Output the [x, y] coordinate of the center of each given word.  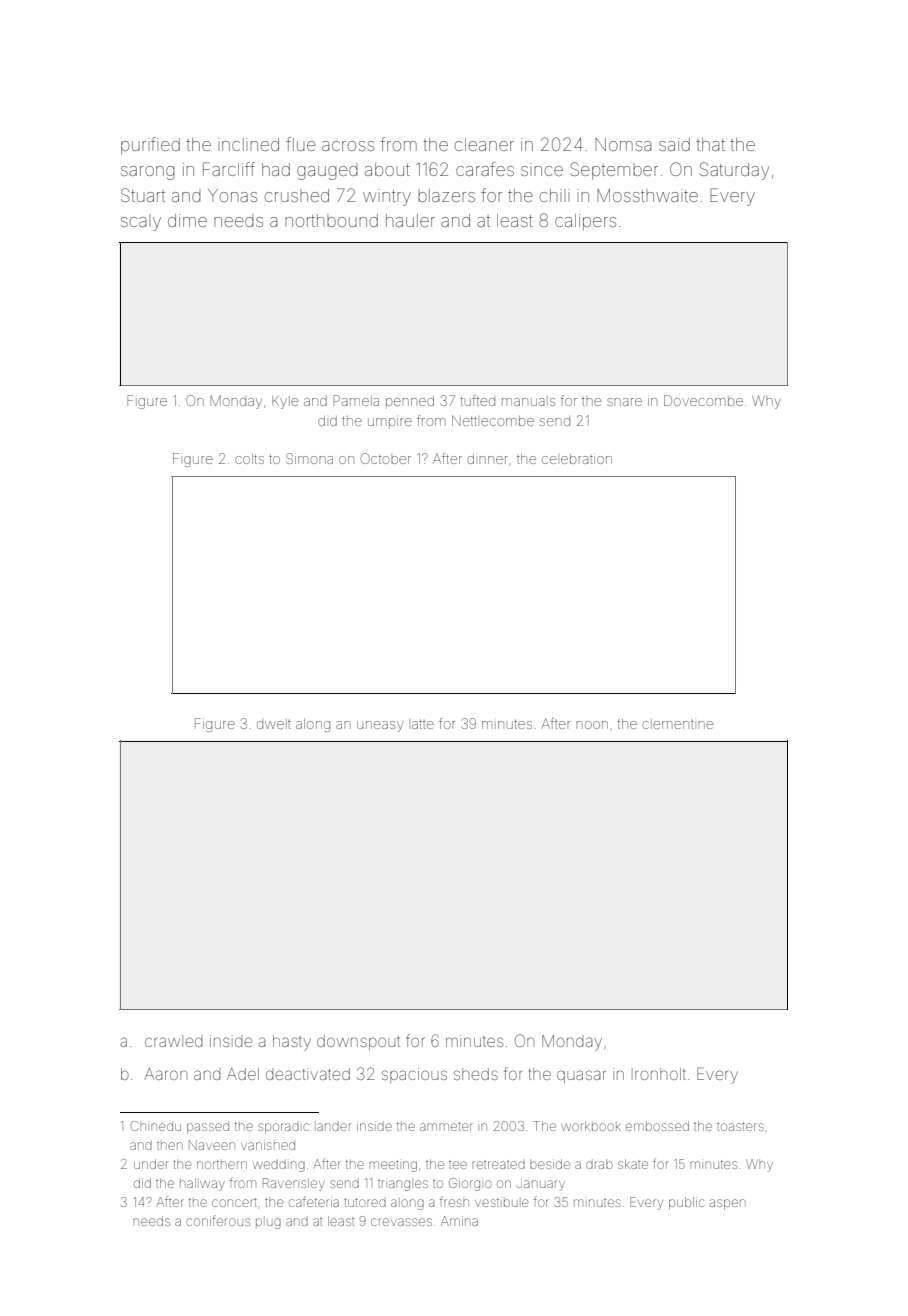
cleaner [484, 144]
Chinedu [156, 1126]
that [710, 144]
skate [633, 1164]
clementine [677, 724]
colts [249, 459]
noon [592, 725]
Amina [459, 1221]
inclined [248, 144]
